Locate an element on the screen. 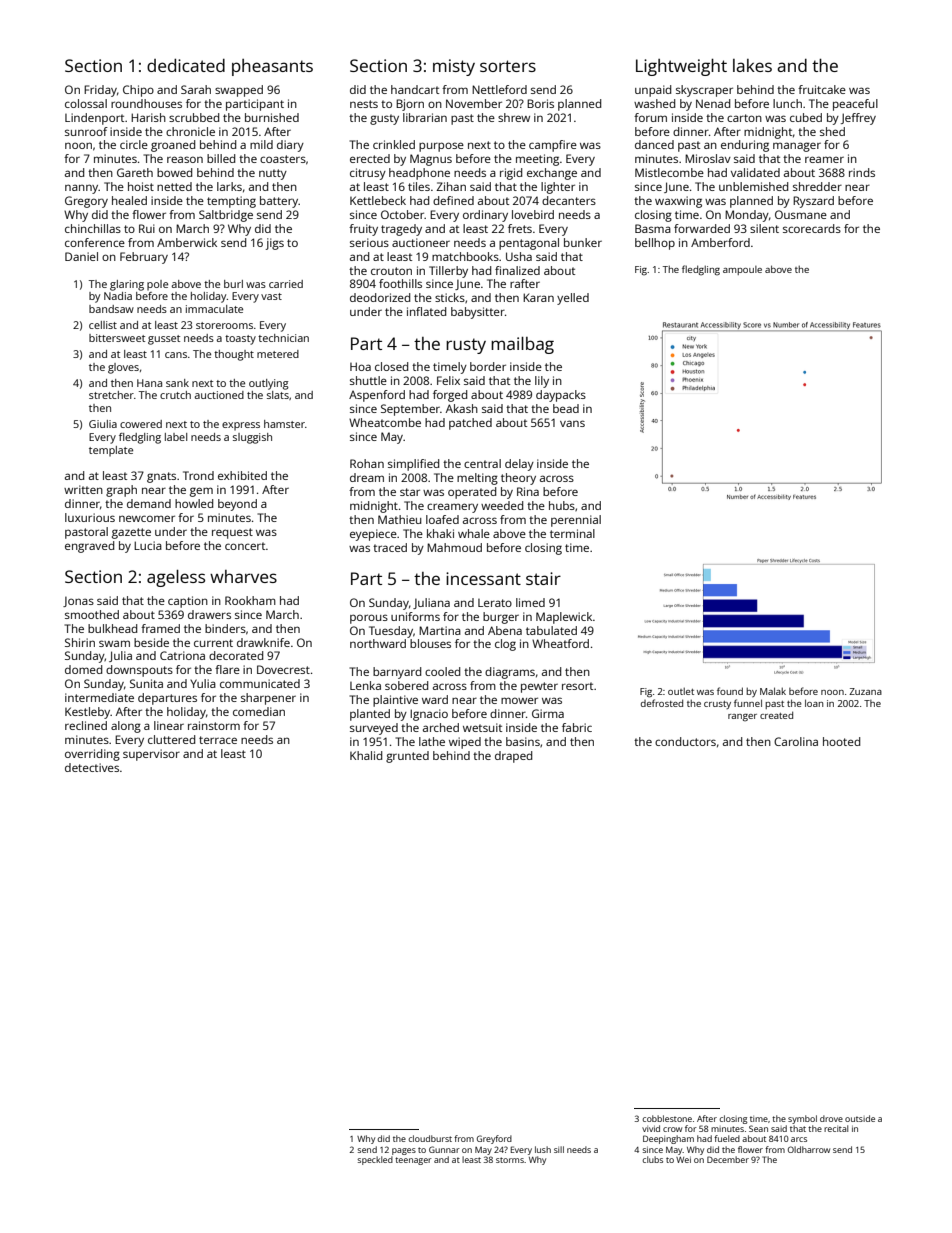  lakes is located at coordinates (752, 65).
